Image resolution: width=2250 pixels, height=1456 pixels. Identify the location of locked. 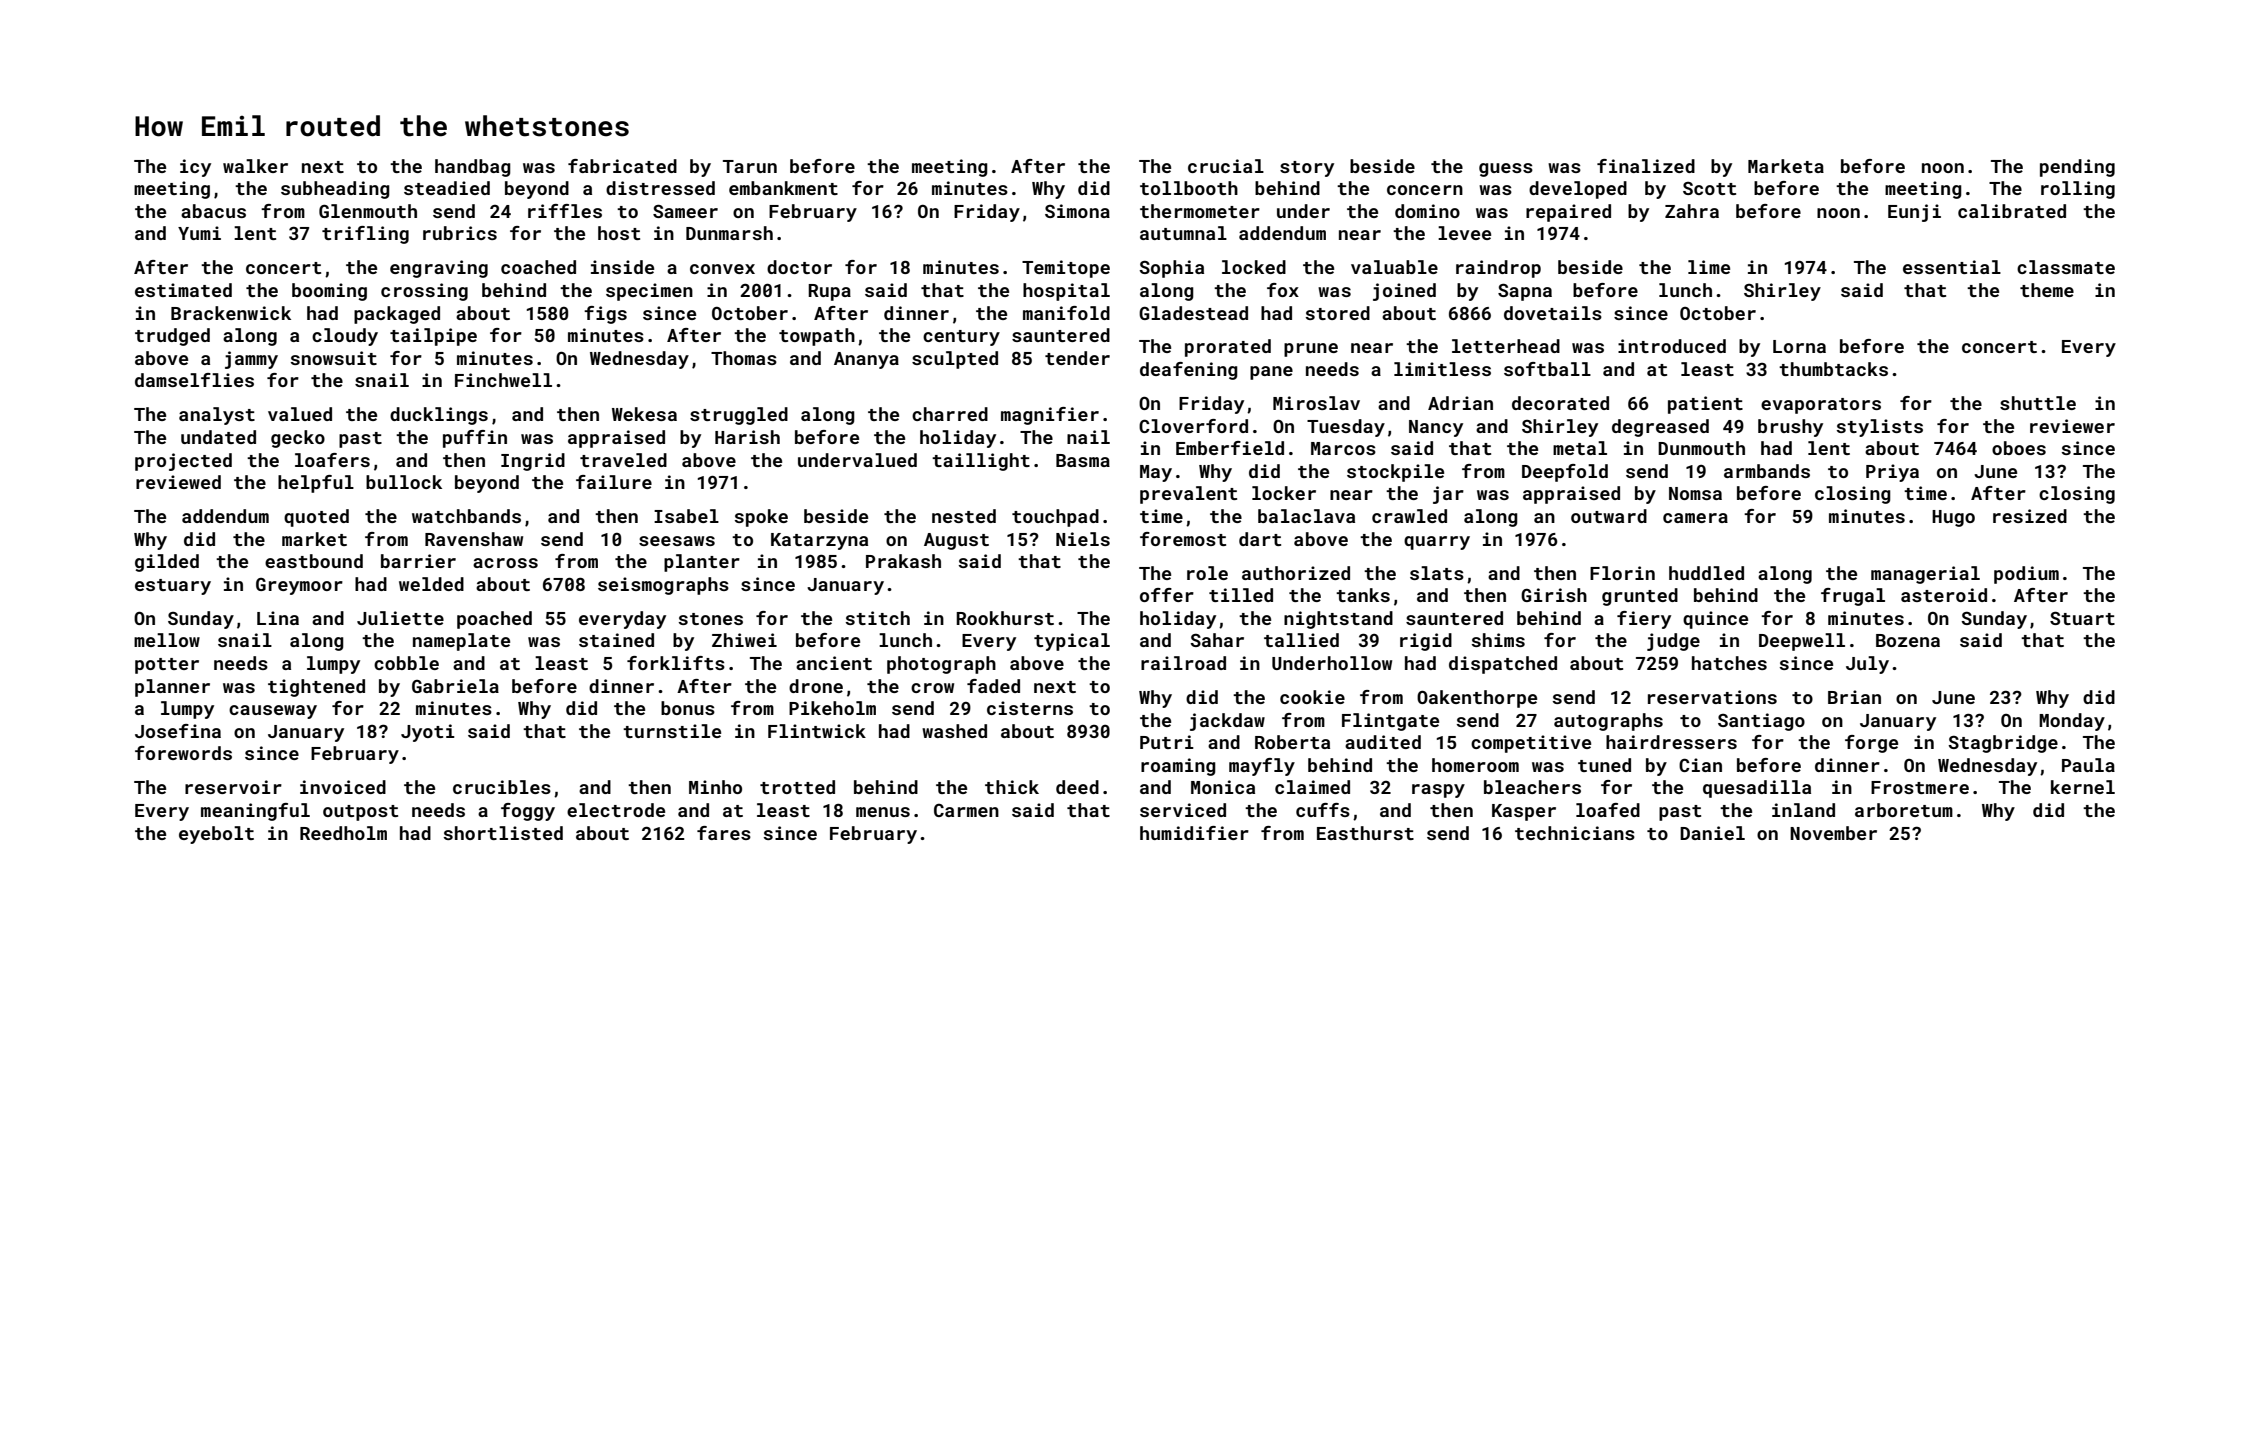
(1254, 267).
